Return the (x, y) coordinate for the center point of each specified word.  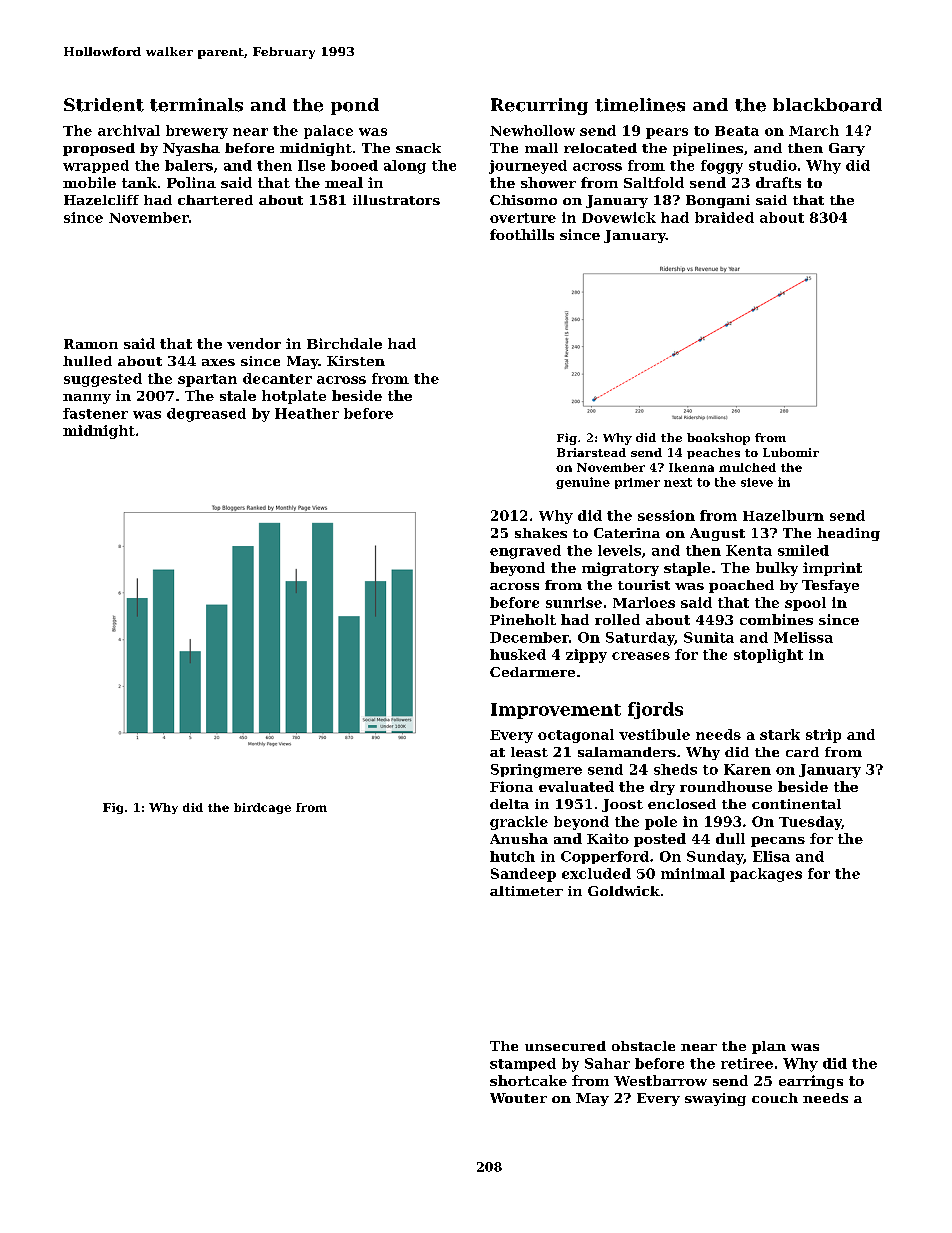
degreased (206, 415)
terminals (196, 105)
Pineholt (523, 619)
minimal (693, 873)
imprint (832, 569)
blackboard (827, 105)
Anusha (519, 838)
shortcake (528, 1080)
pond (355, 106)
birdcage (262, 808)
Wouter (518, 1098)
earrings (811, 1082)
